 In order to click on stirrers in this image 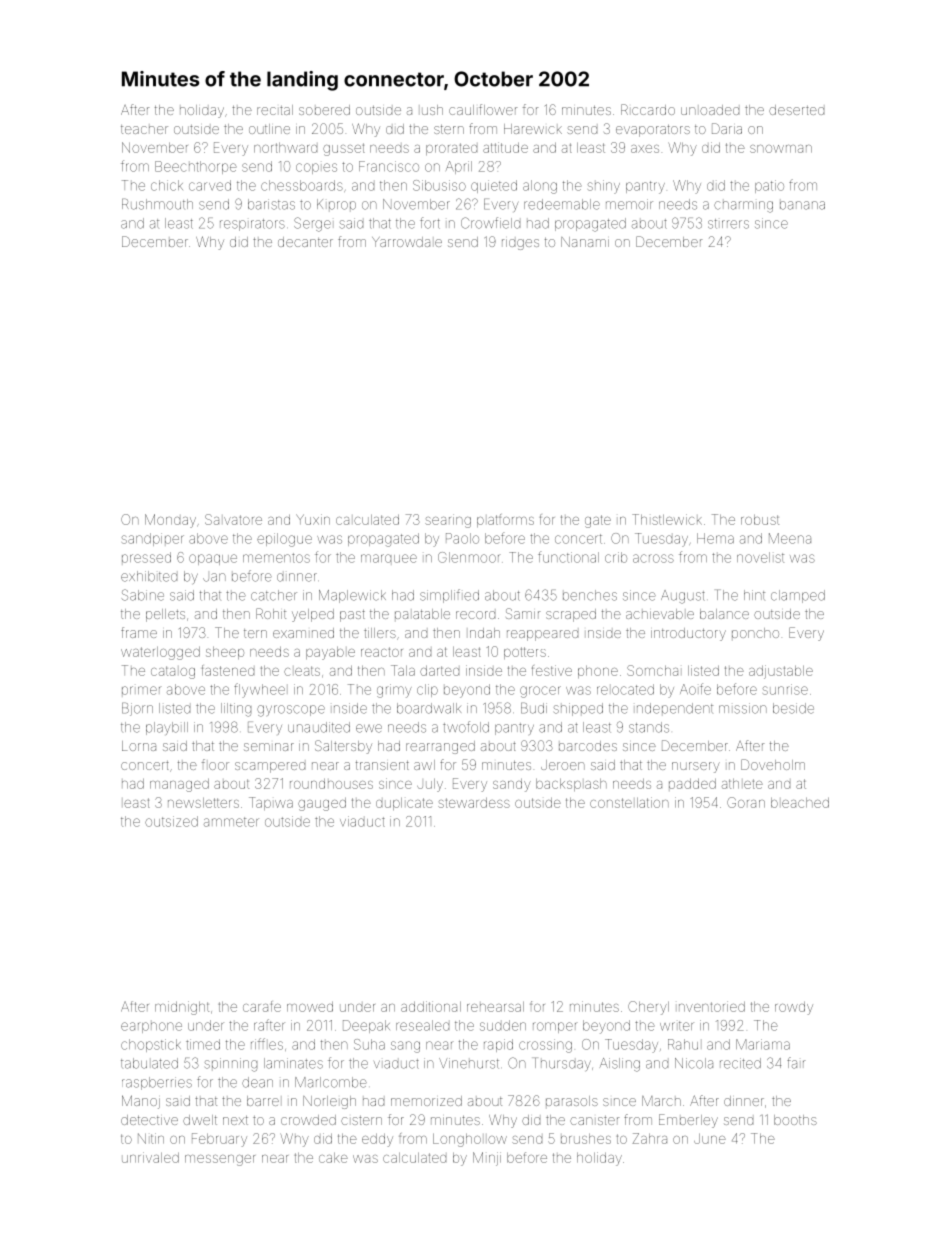, I will do `click(728, 224)`.
